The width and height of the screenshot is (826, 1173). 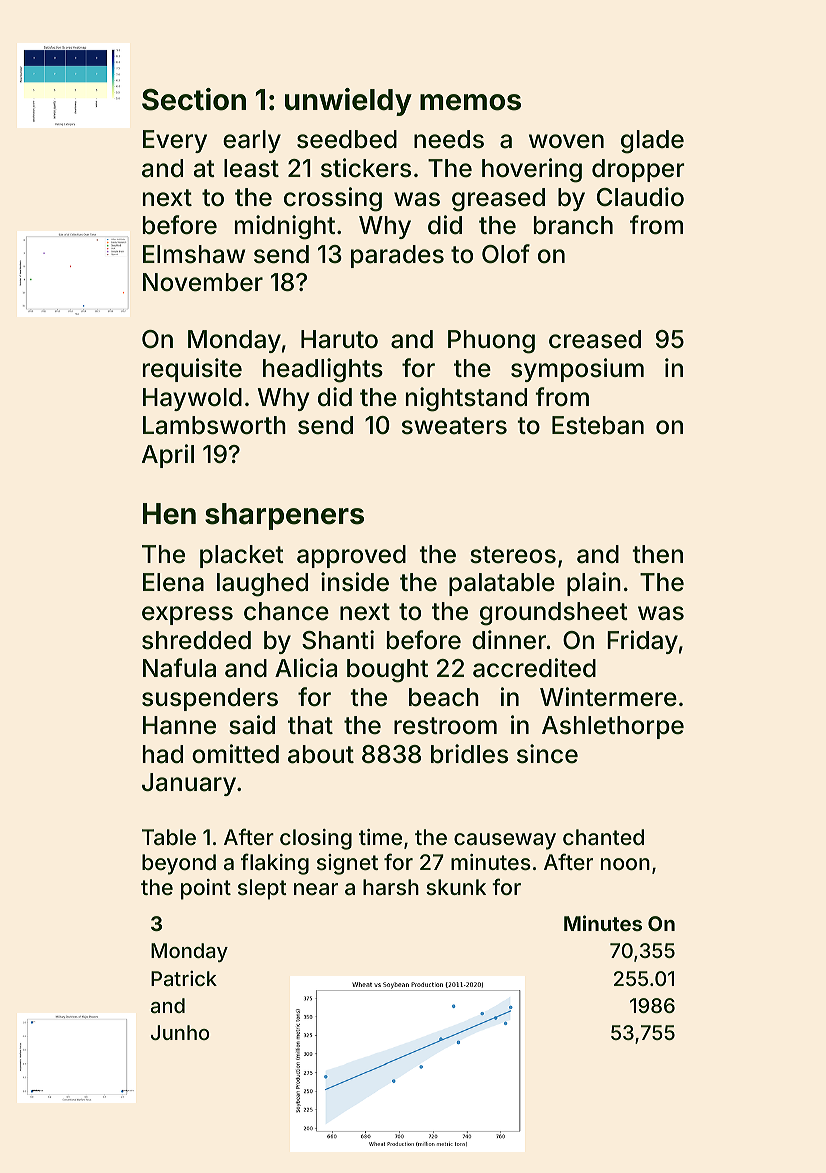 I want to click on Claudio, so click(x=640, y=197).
